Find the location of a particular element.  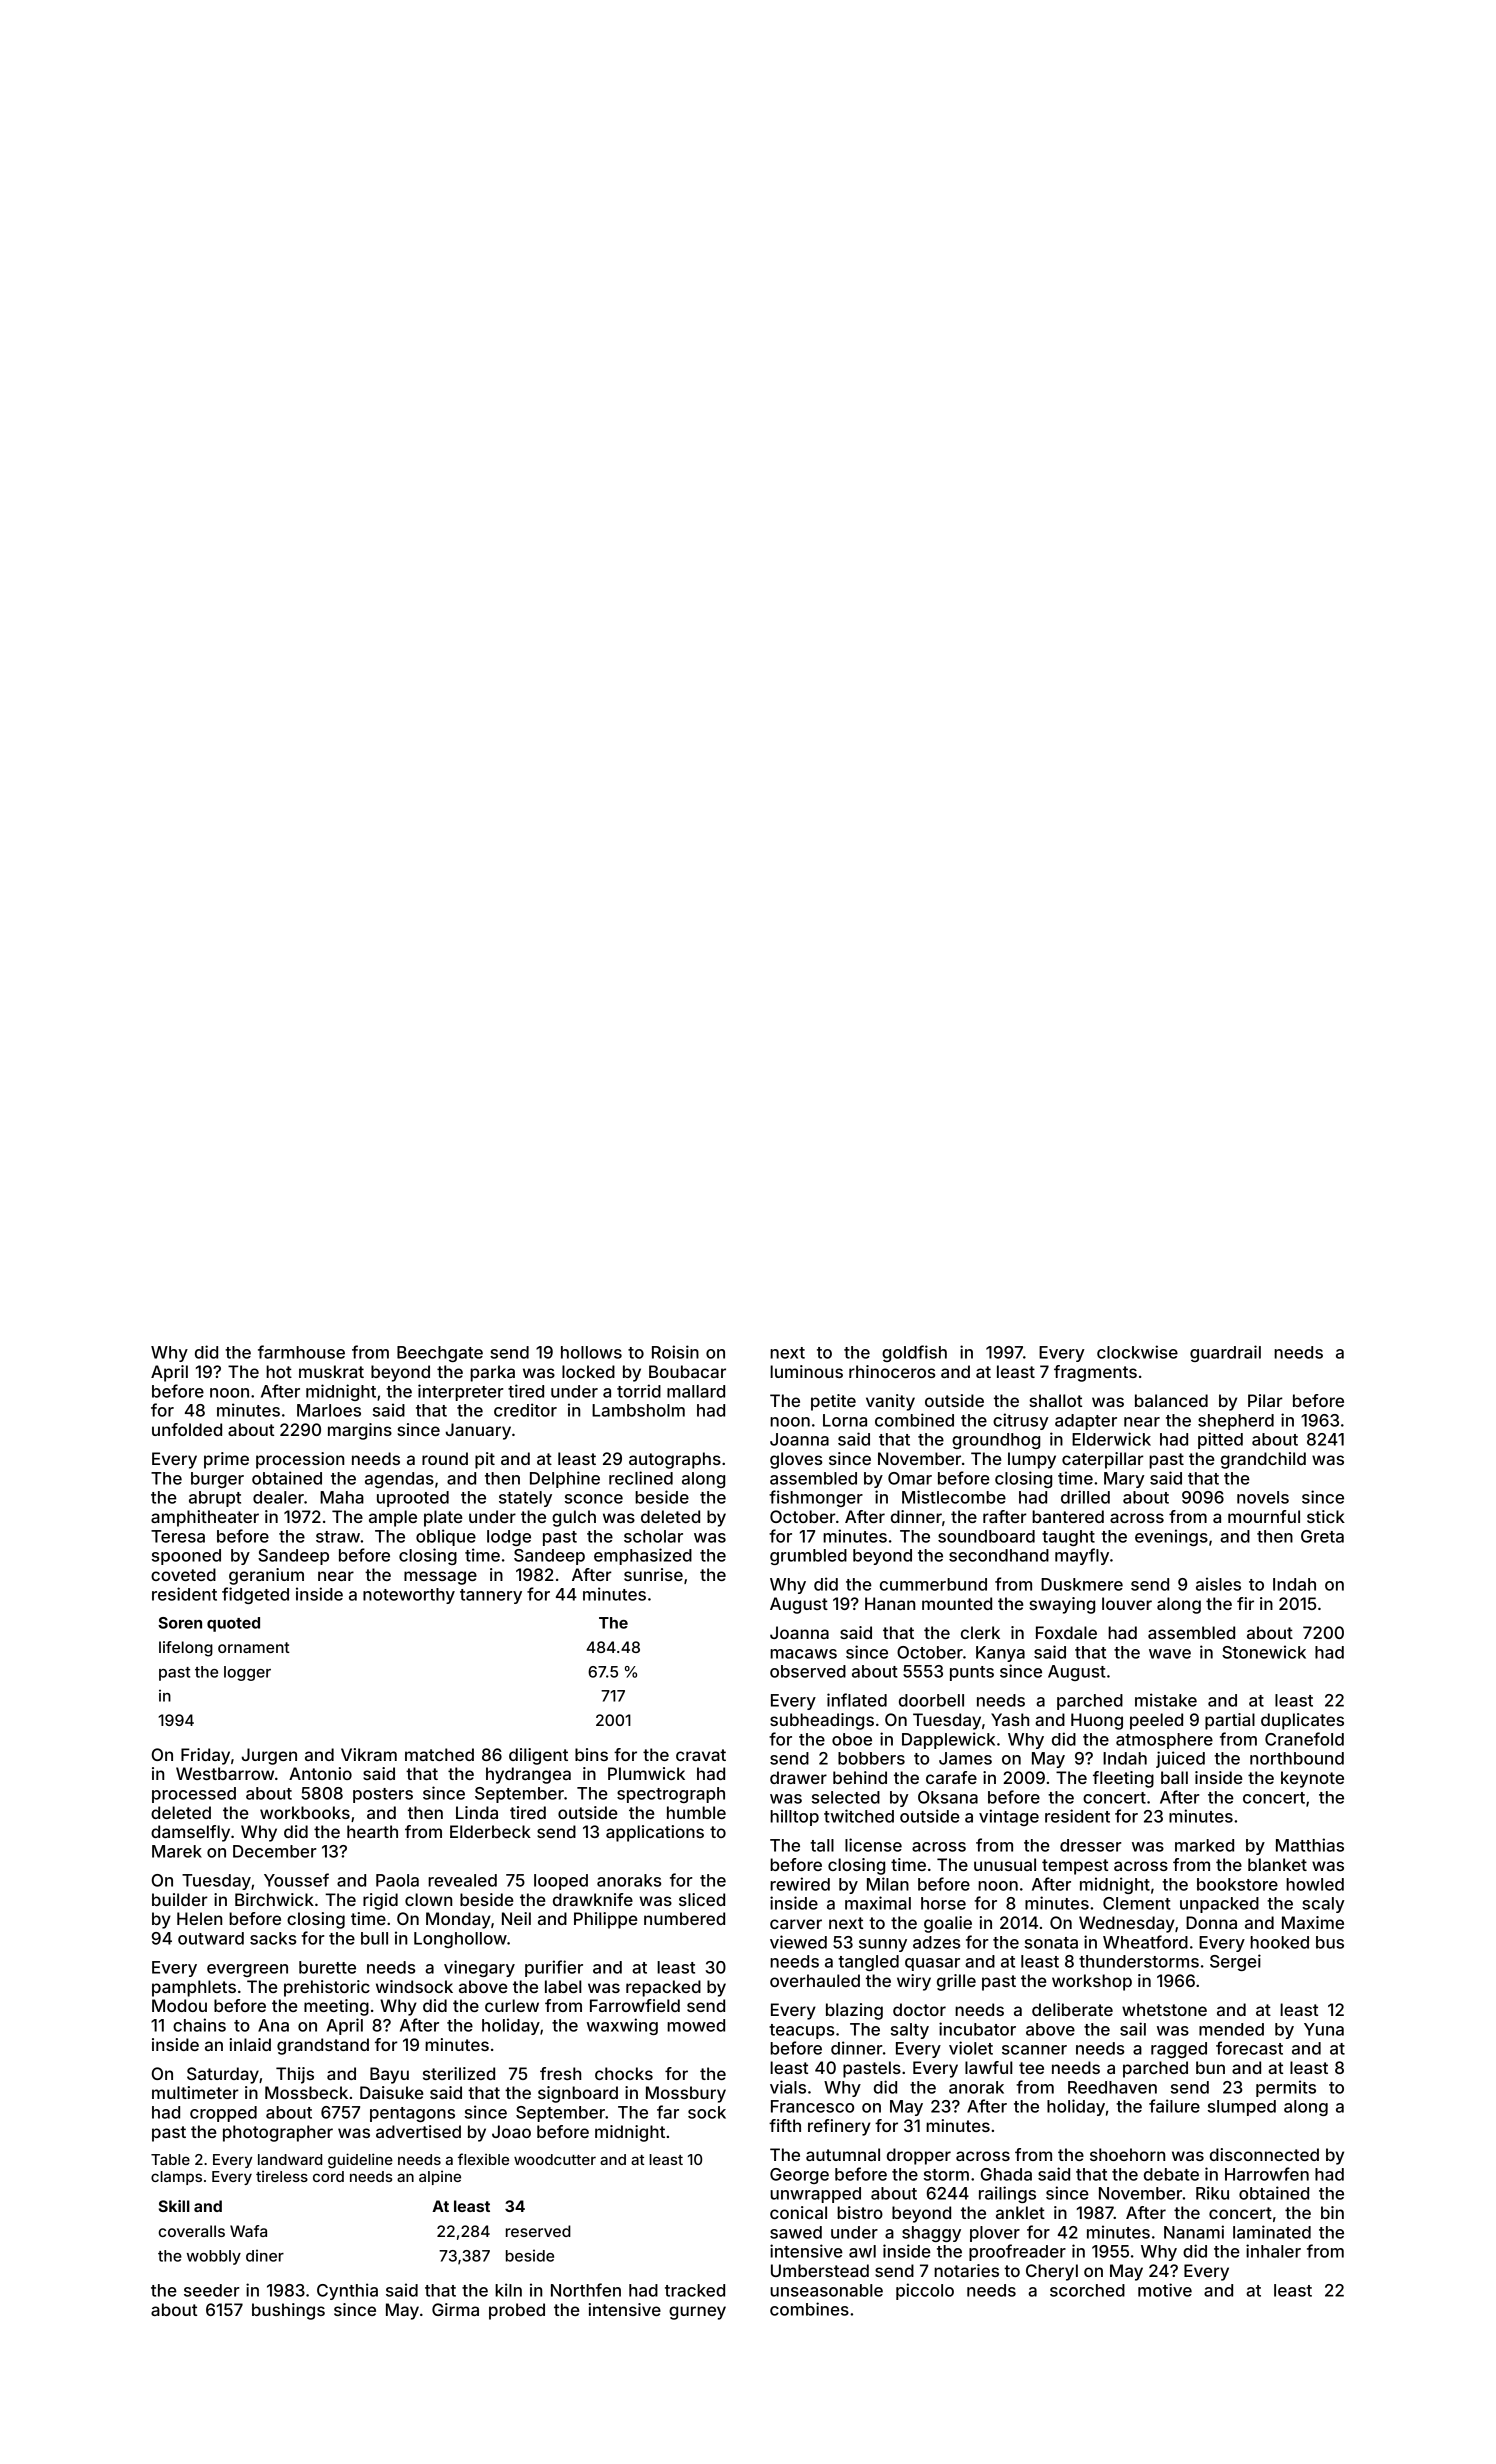

woodcutter is located at coordinates (555, 2159).
